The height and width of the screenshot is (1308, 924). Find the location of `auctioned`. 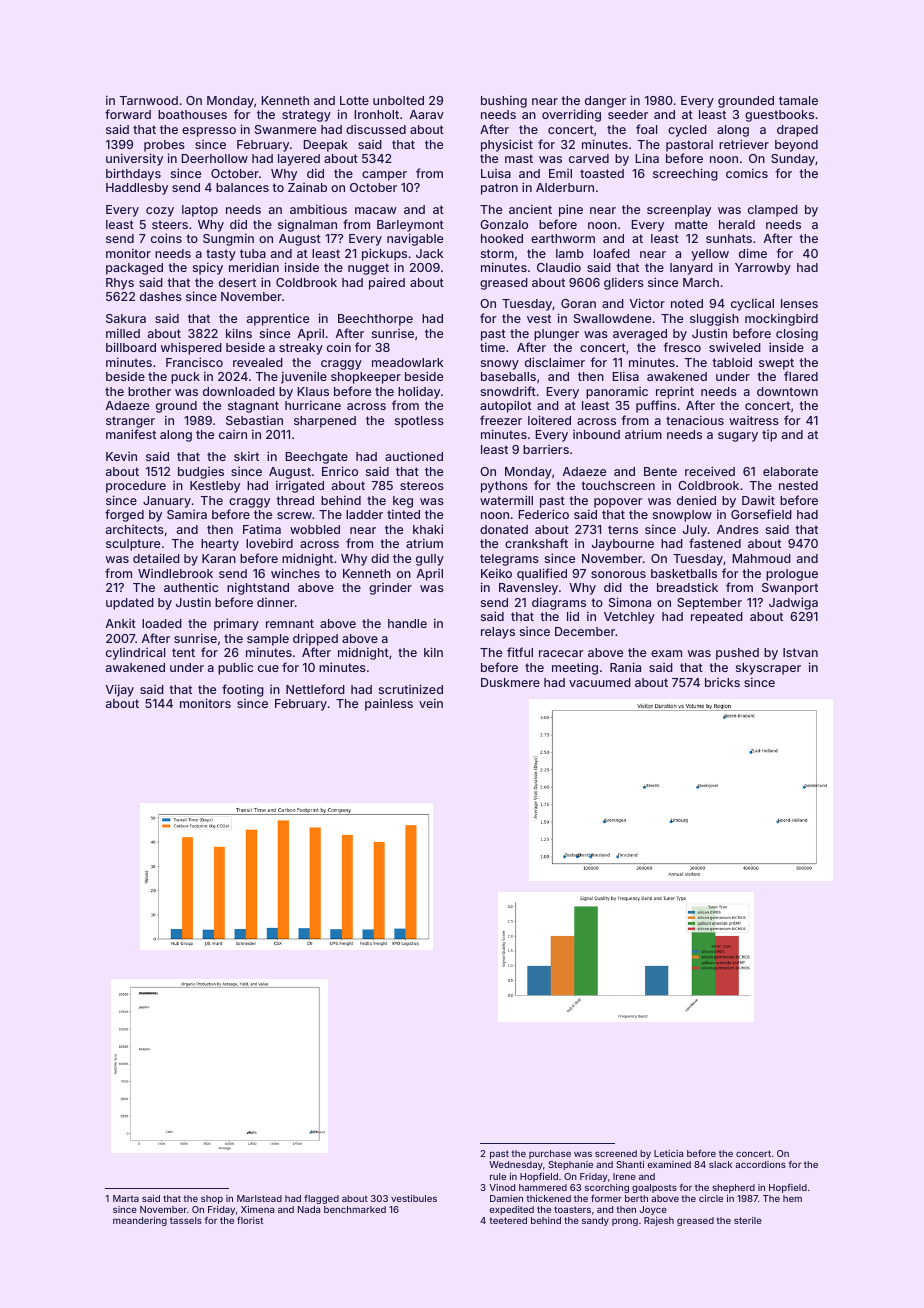

auctioned is located at coordinates (414, 456).
